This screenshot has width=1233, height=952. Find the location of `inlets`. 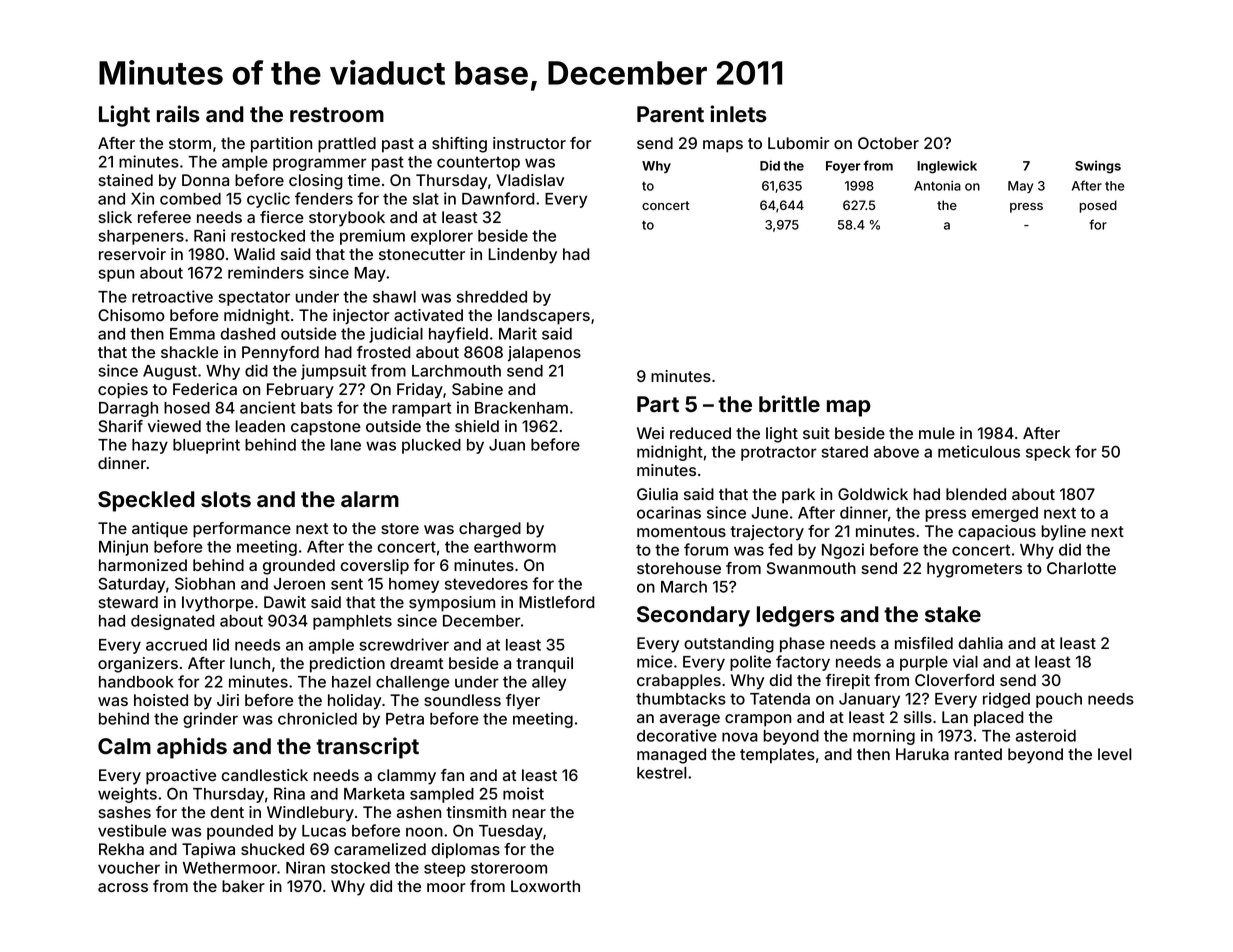

inlets is located at coordinates (738, 114).
